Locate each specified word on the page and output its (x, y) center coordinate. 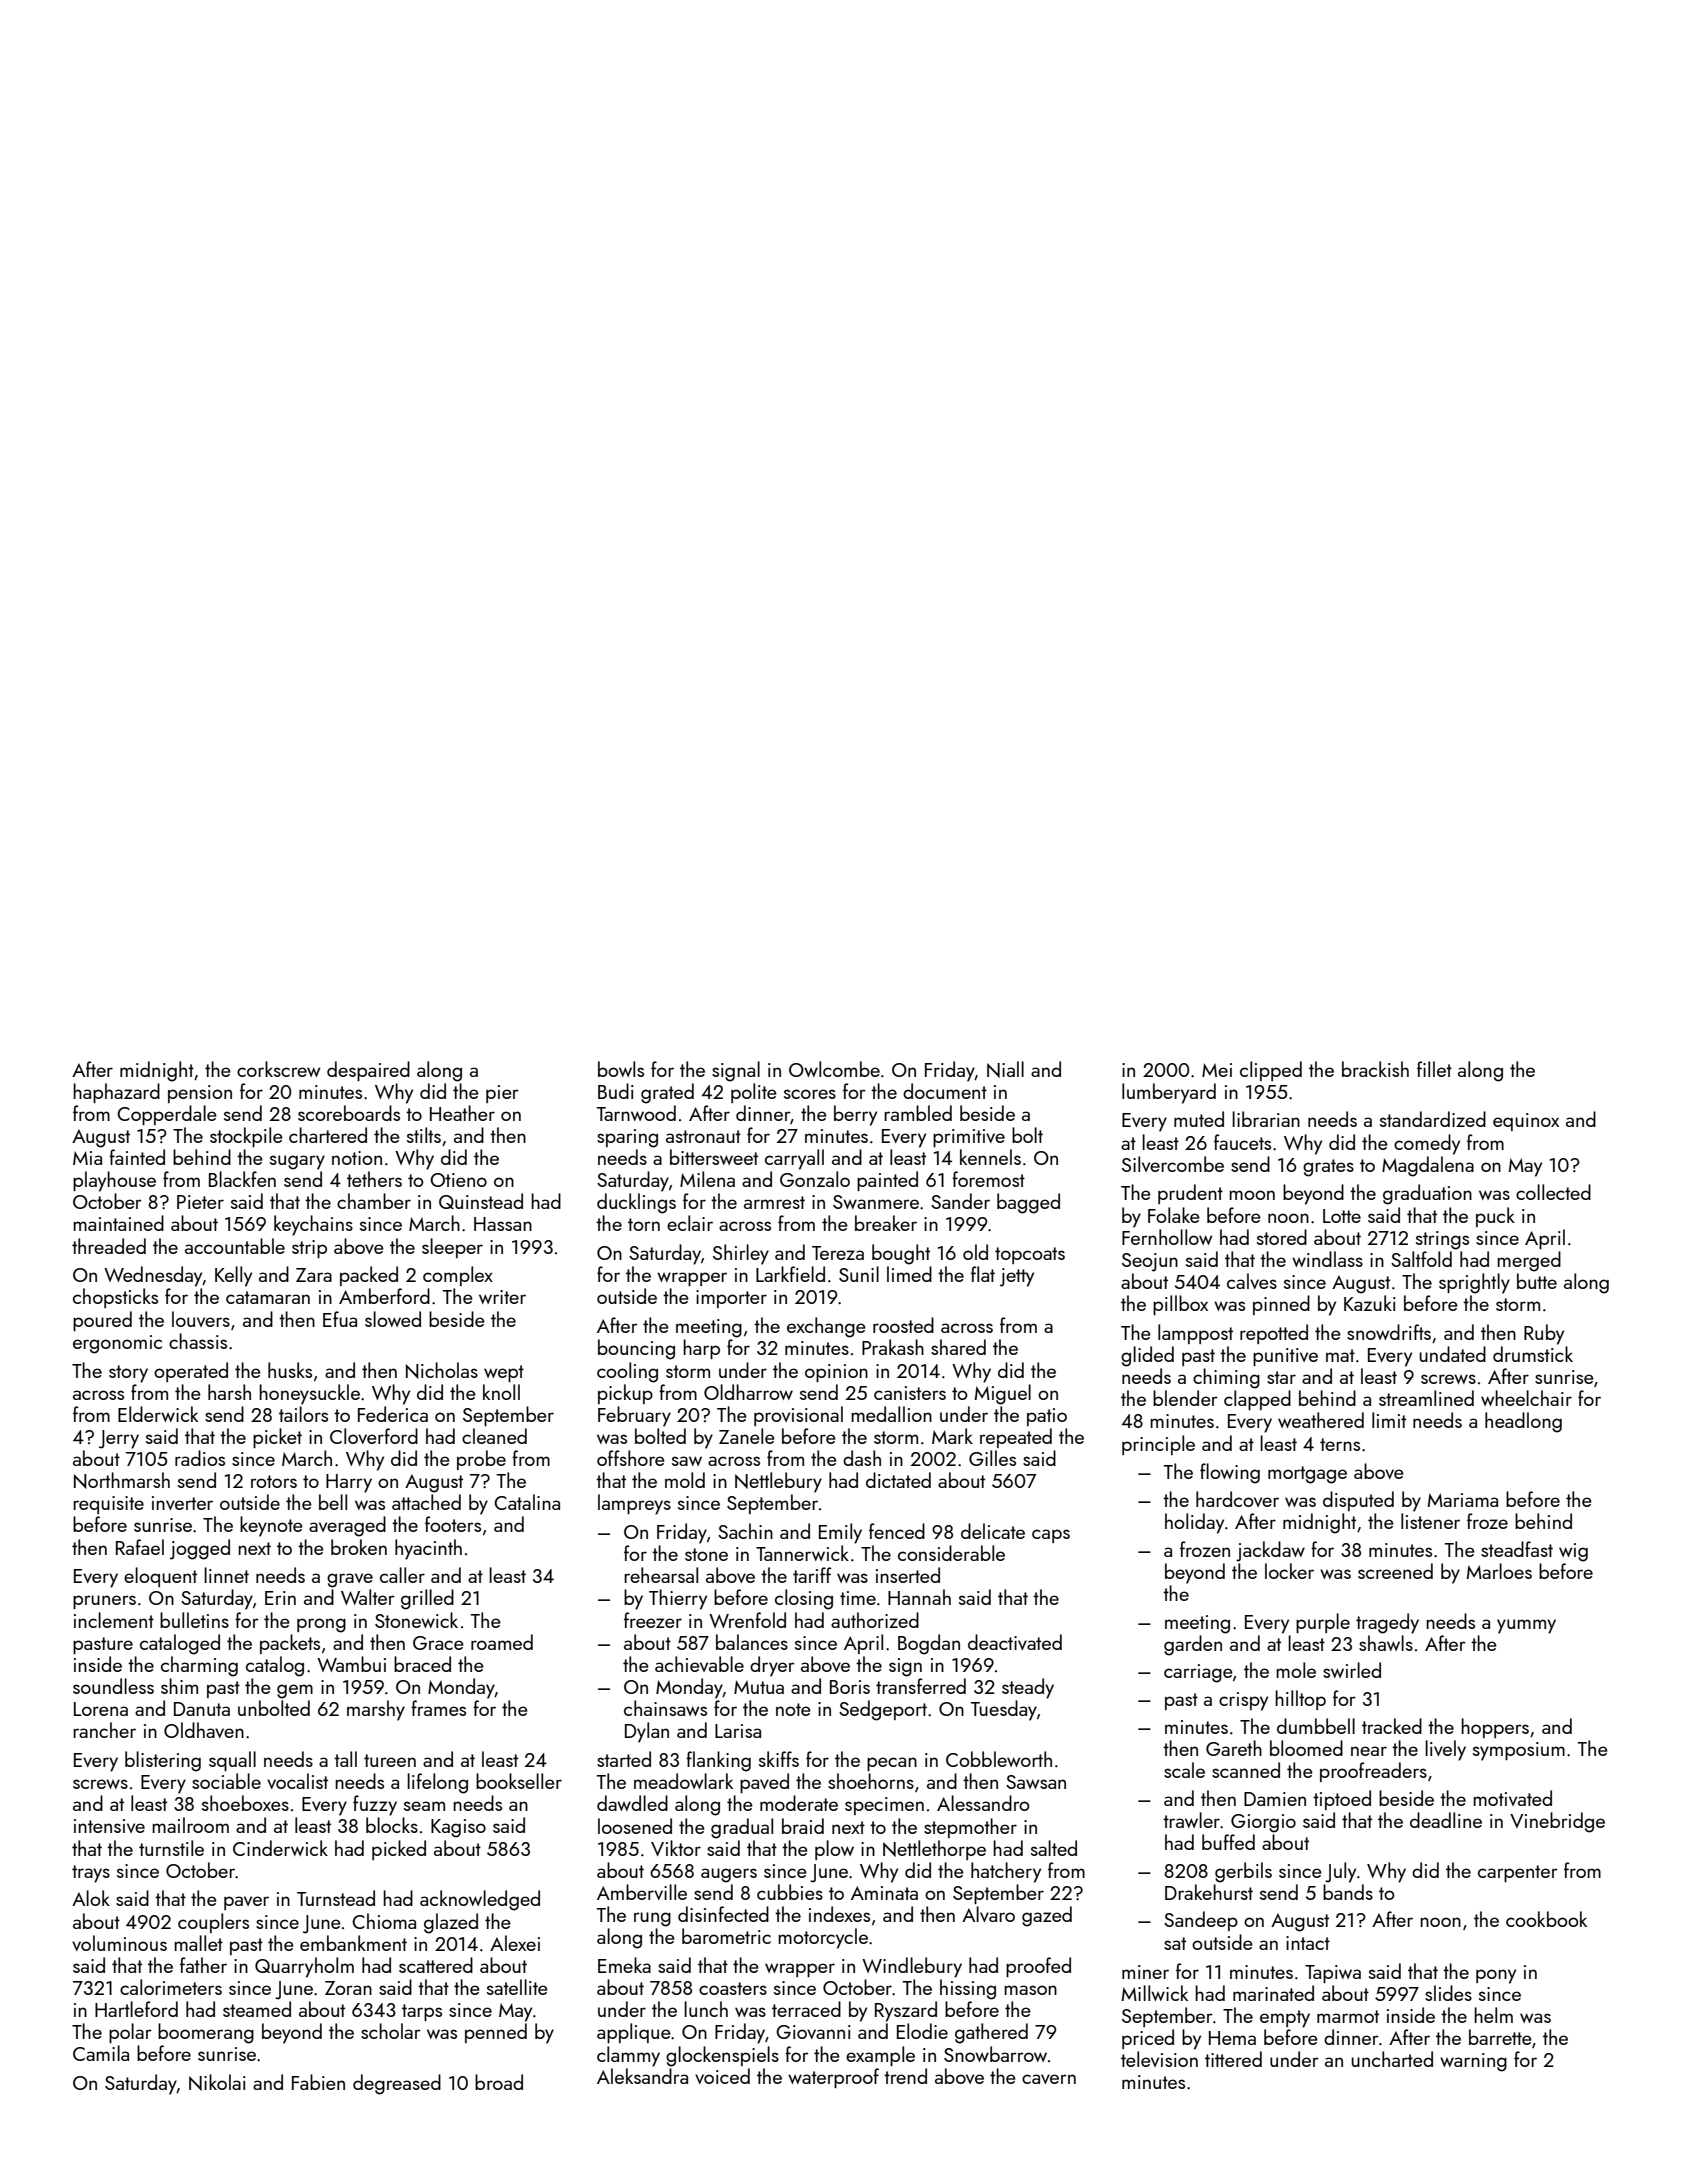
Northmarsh (122, 1480)
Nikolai (217, 2082)
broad (499, 2082)
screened (1395, 1571)
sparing (627, 1138)
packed (369, 1276)
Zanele (747, 1436)
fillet (1434, 1069)
